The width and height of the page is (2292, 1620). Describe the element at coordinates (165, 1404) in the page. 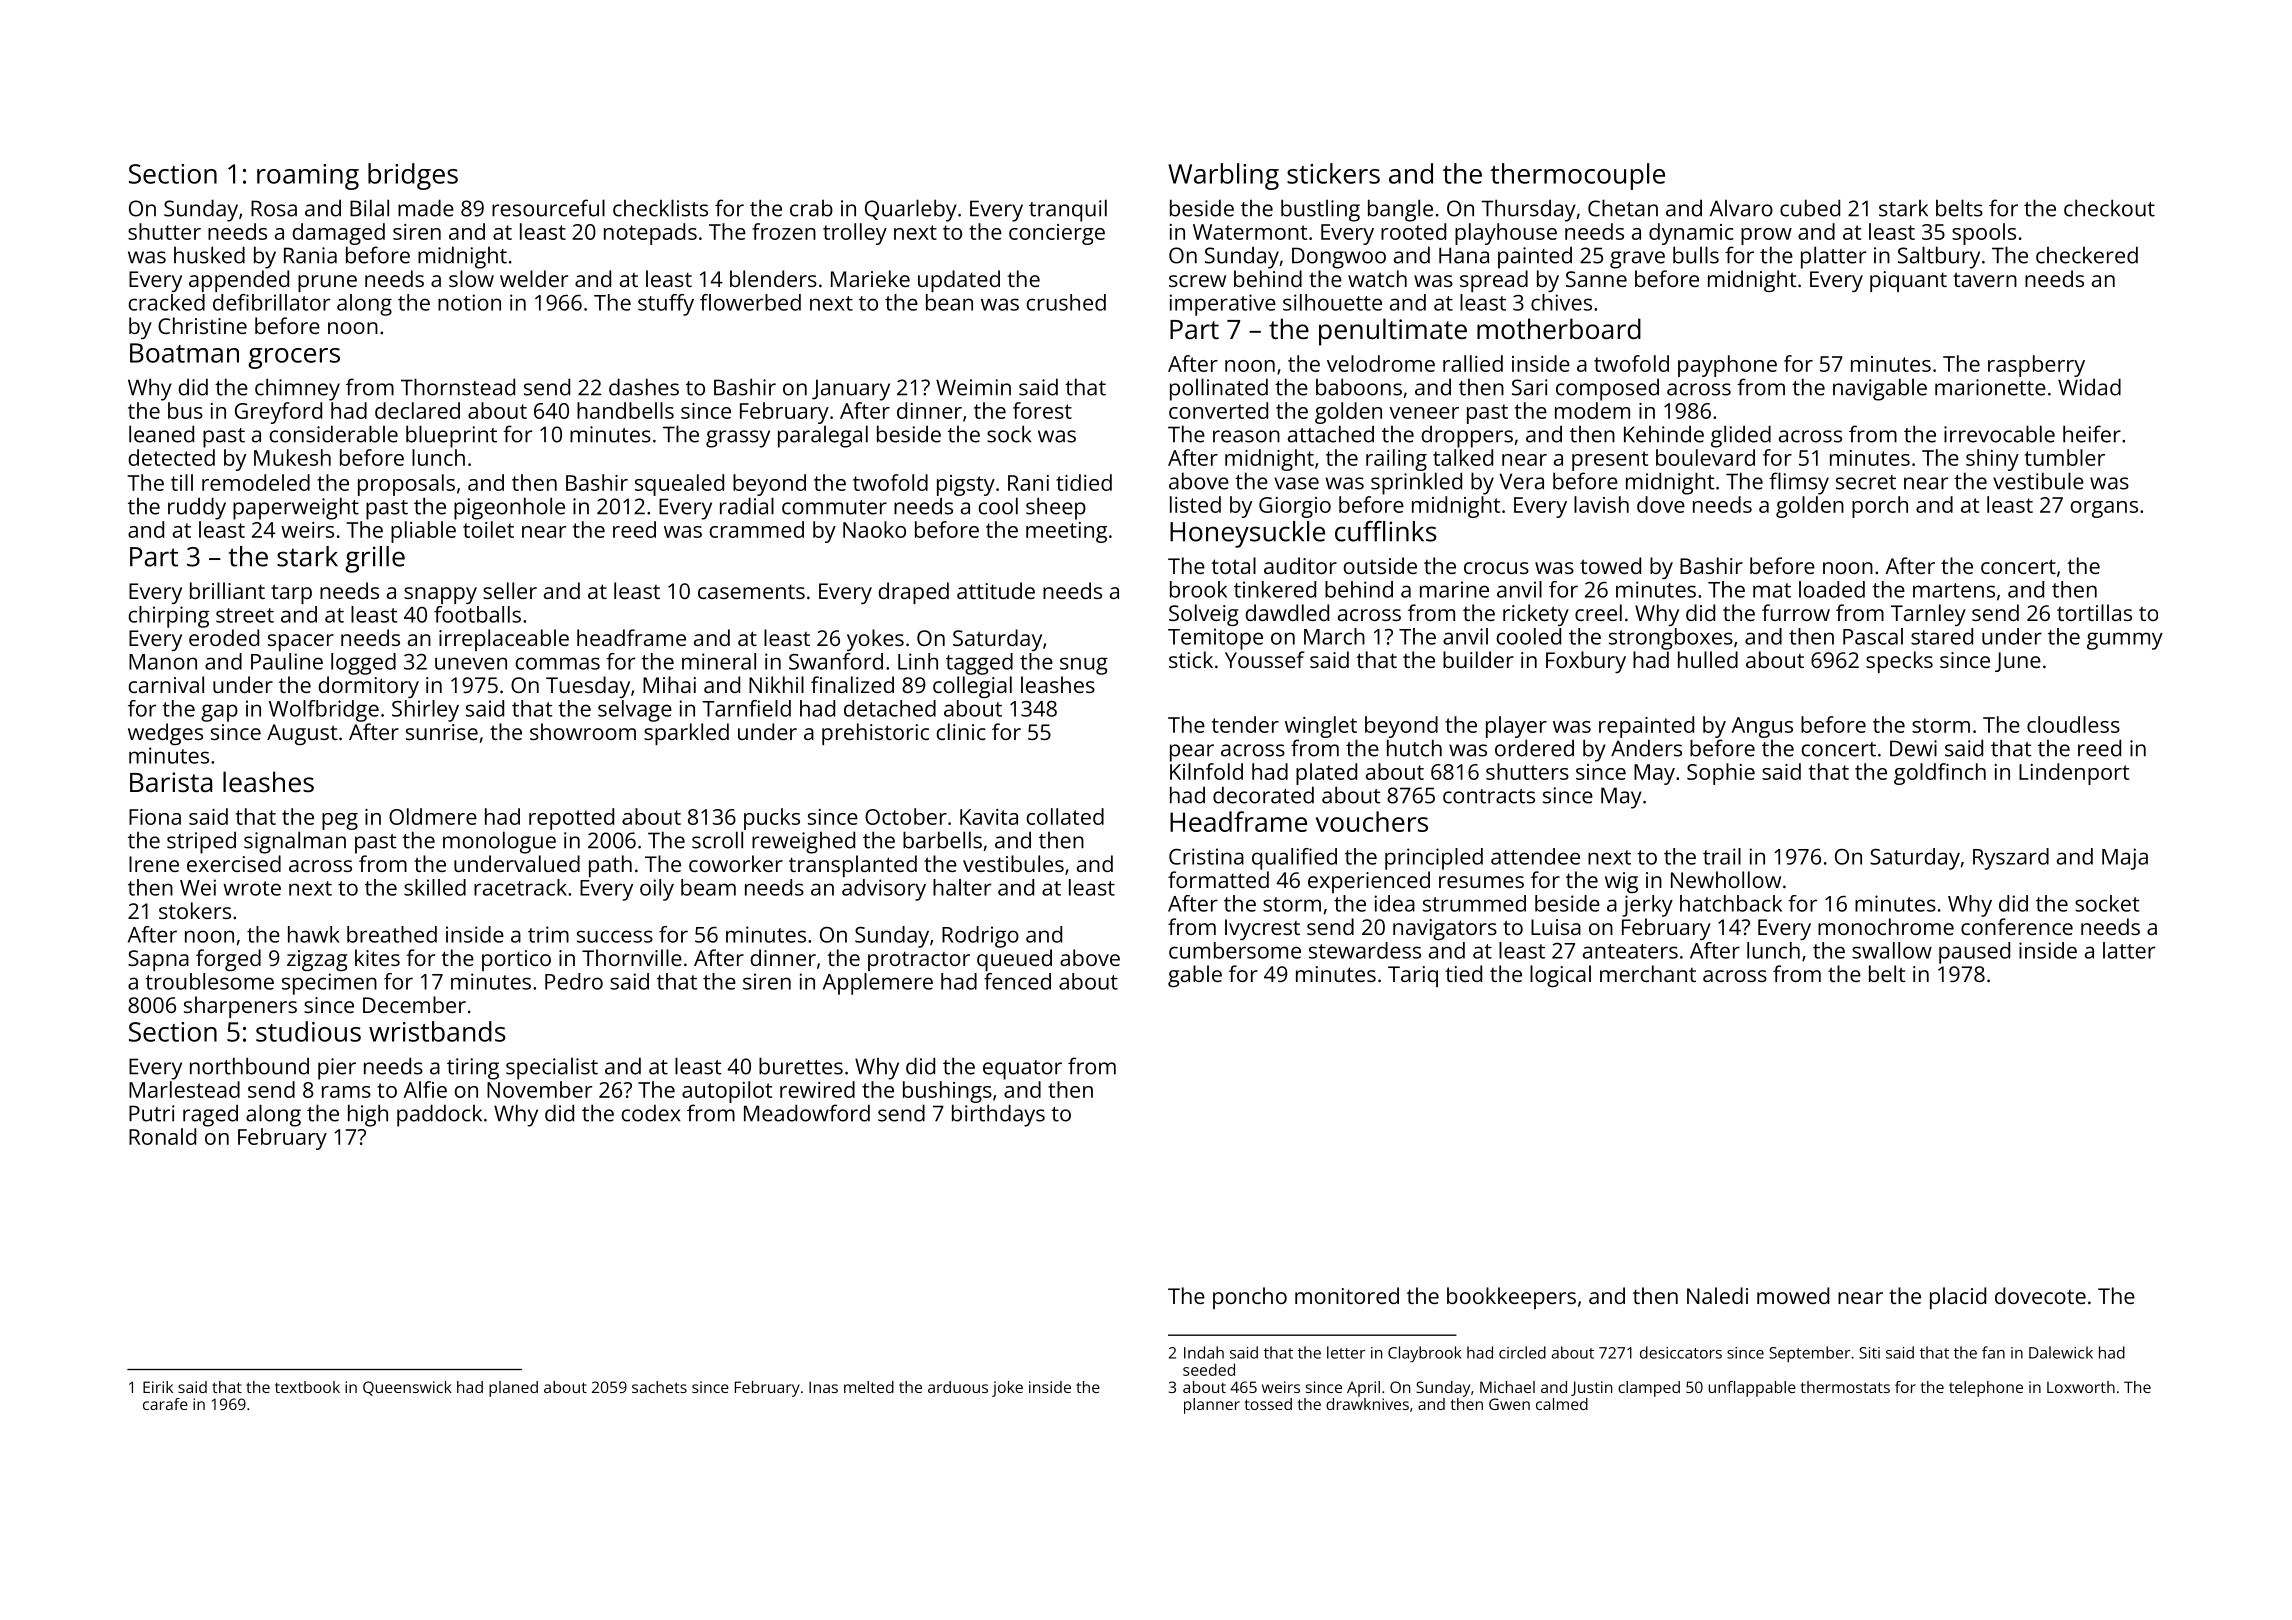

I see `carafe` at that location.
